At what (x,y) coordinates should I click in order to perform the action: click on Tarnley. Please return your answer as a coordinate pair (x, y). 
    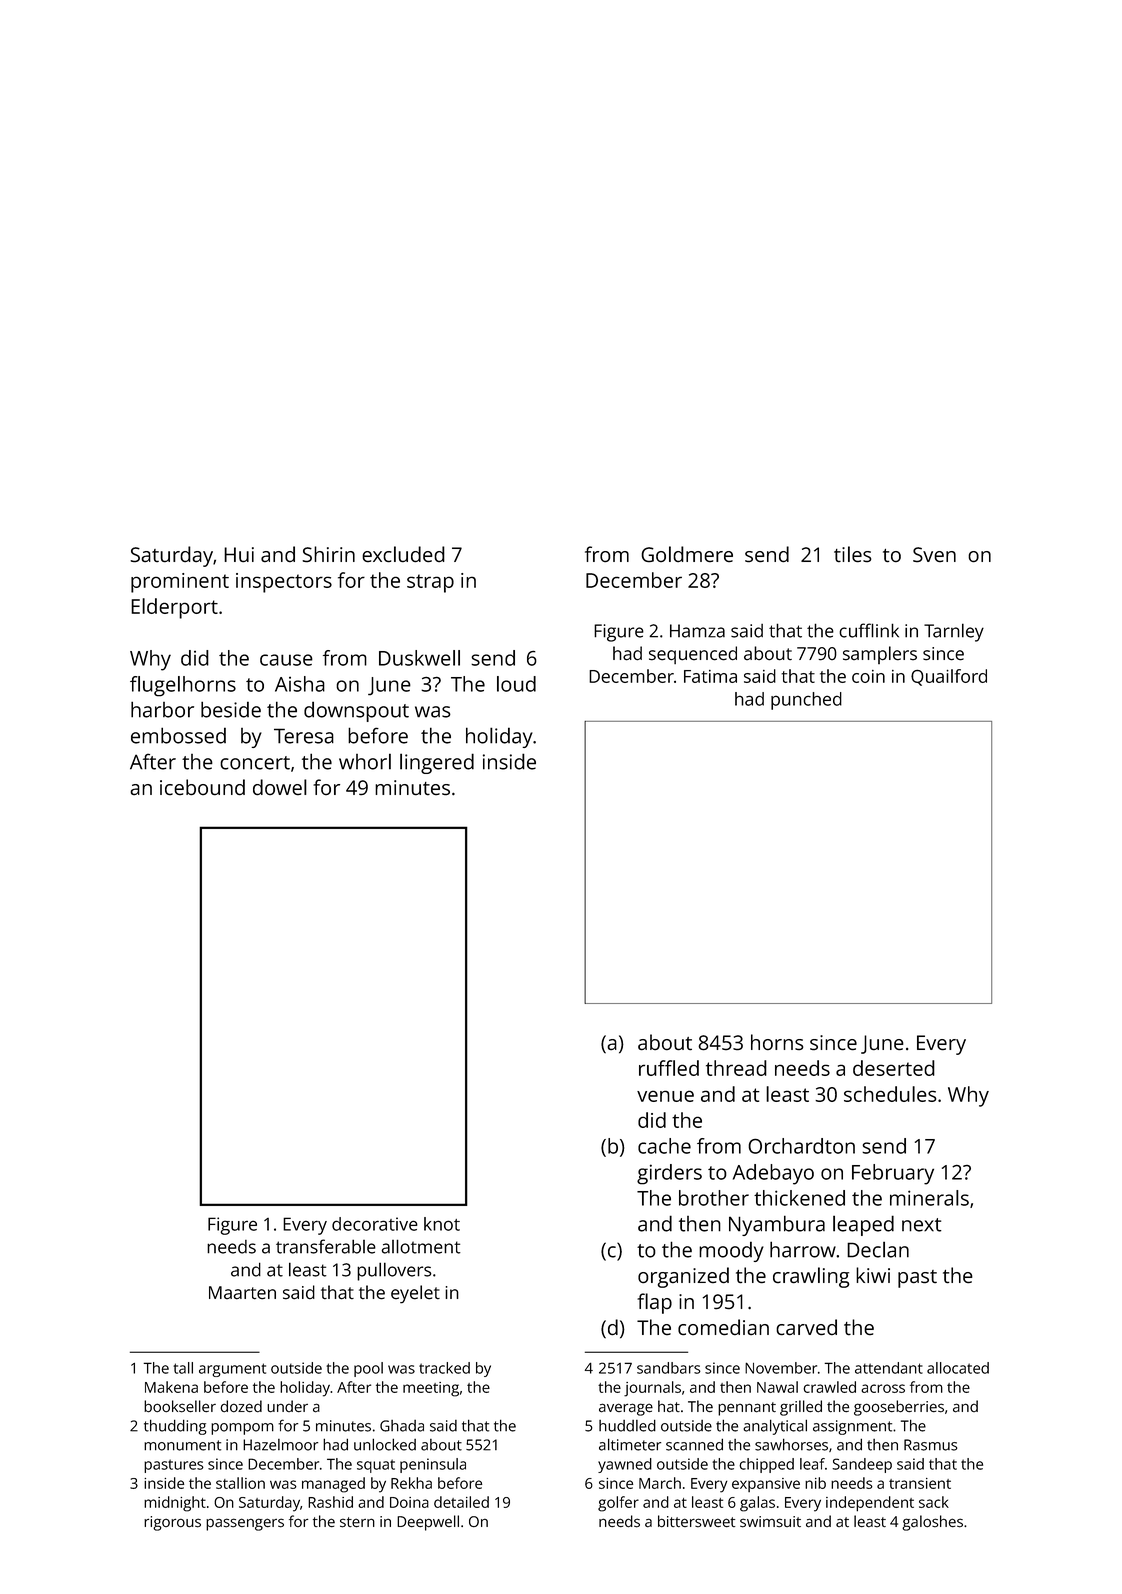
    Looking at the image, I should click on (954, 632).
